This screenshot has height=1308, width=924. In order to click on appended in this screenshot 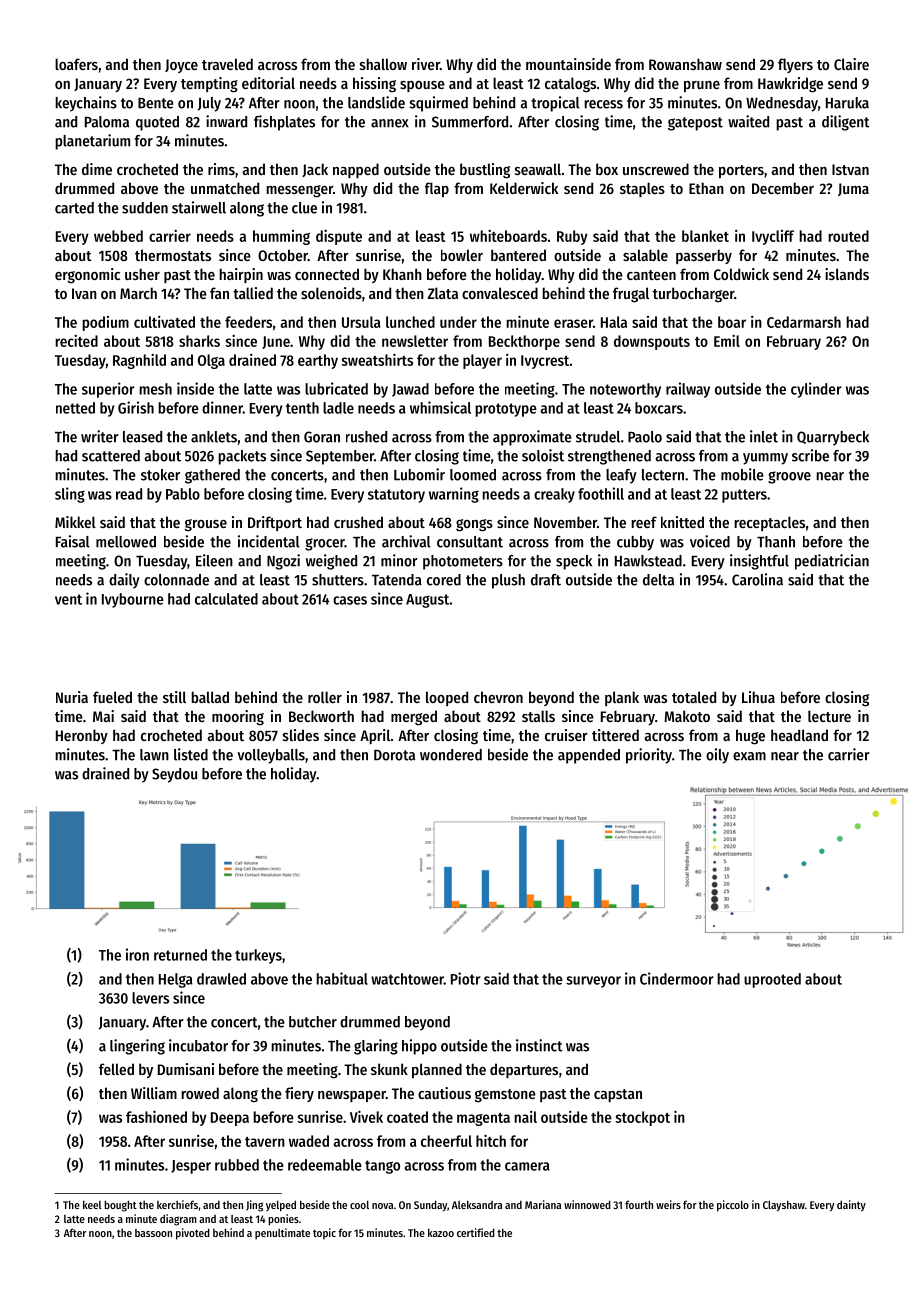, I will do `click(589, 756)`.
